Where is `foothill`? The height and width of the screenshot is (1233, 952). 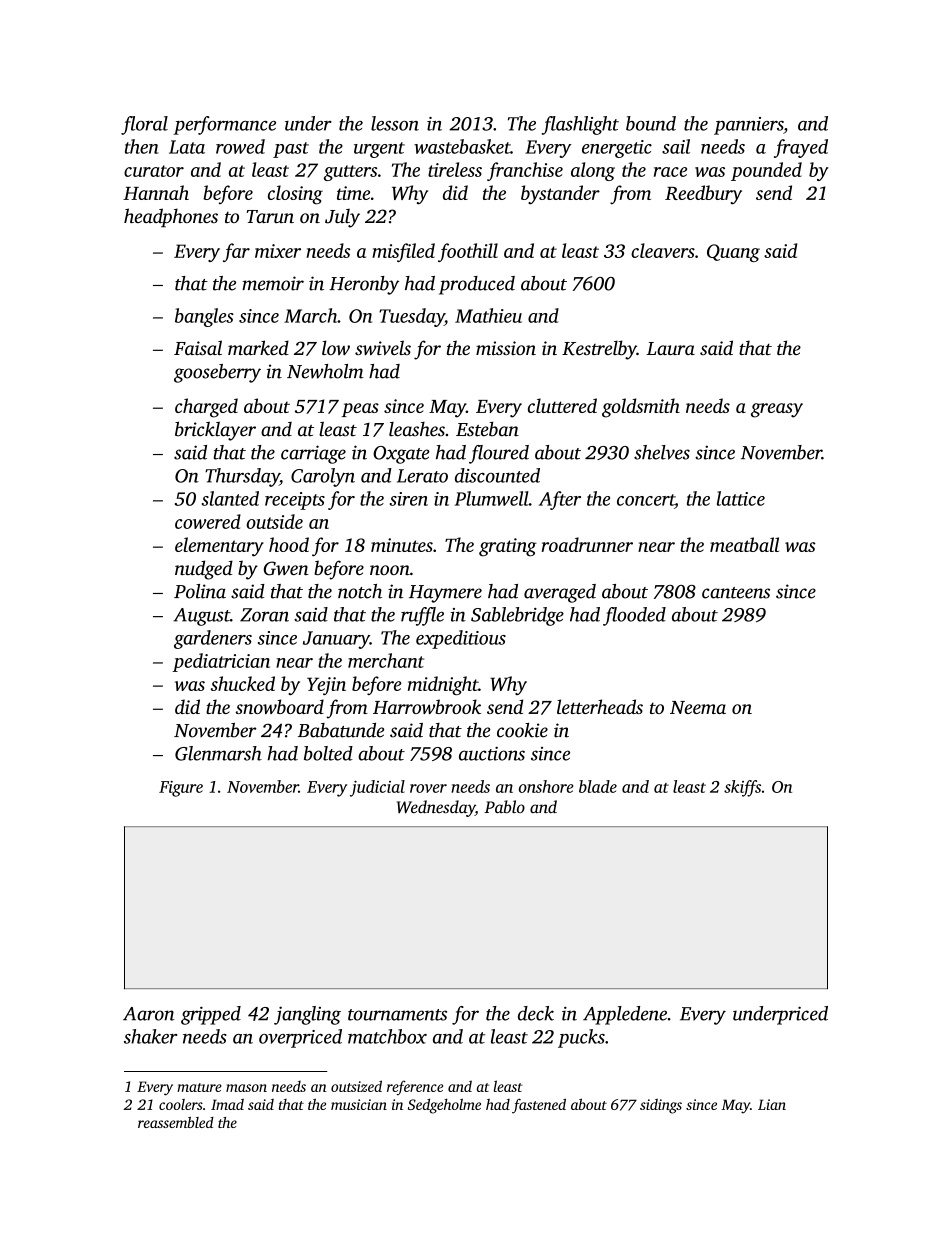
foothill is located at coordinates (468, 252).
